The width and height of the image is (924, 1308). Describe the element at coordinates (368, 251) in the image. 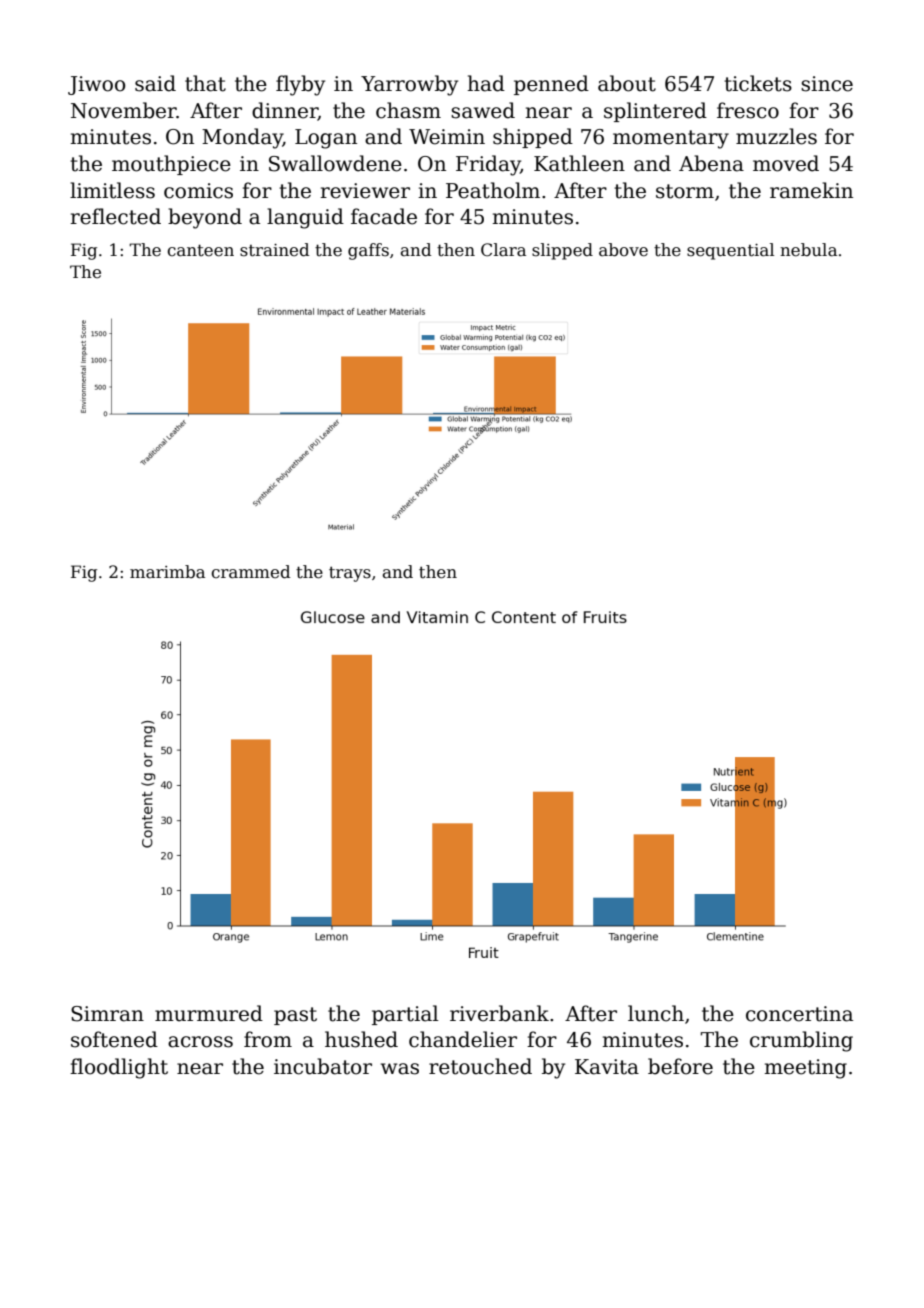

I see `gaffs` at that location.
